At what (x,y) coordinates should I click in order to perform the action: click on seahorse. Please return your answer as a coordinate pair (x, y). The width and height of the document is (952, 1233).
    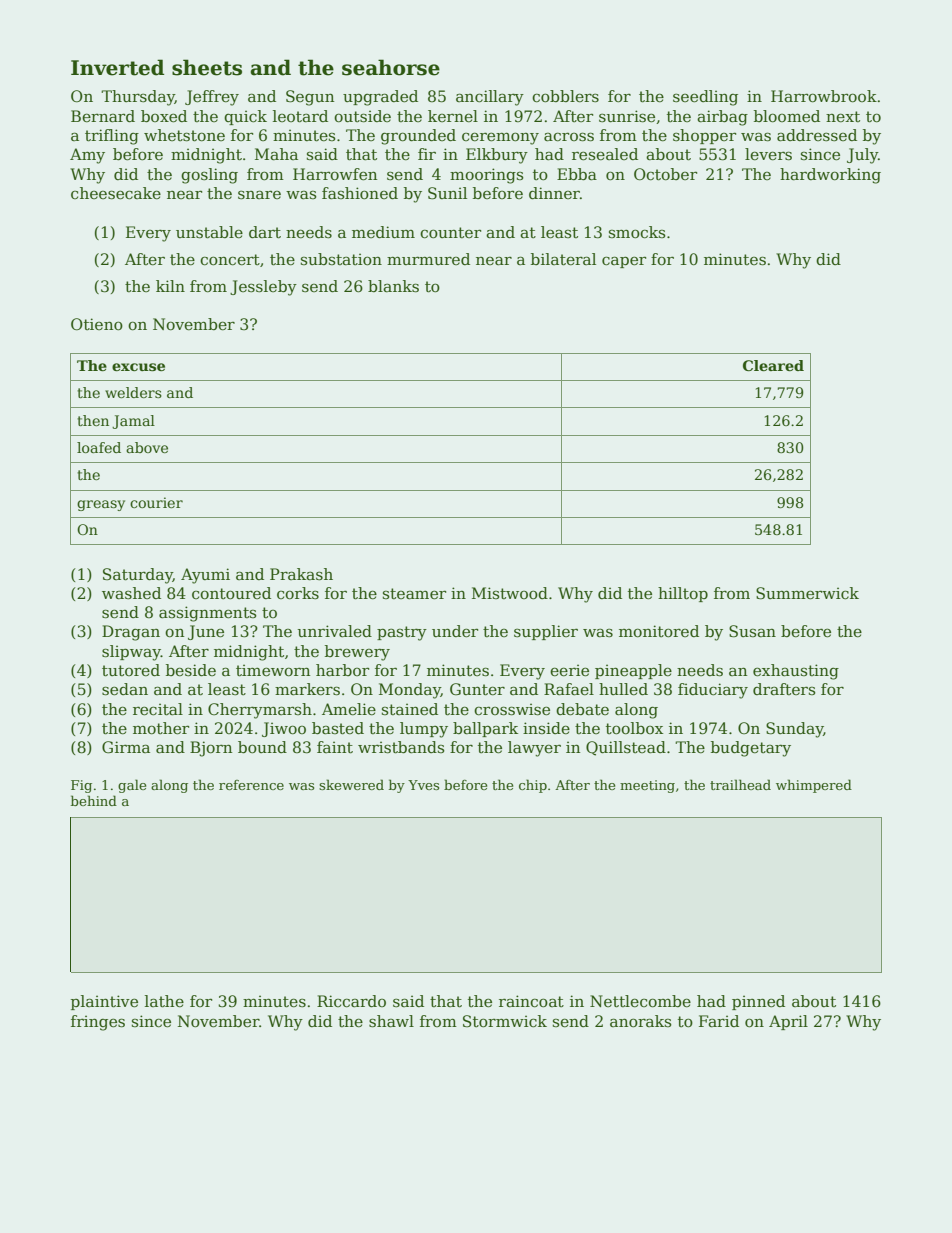
    Looking at the image, I should click on (391, 67).
